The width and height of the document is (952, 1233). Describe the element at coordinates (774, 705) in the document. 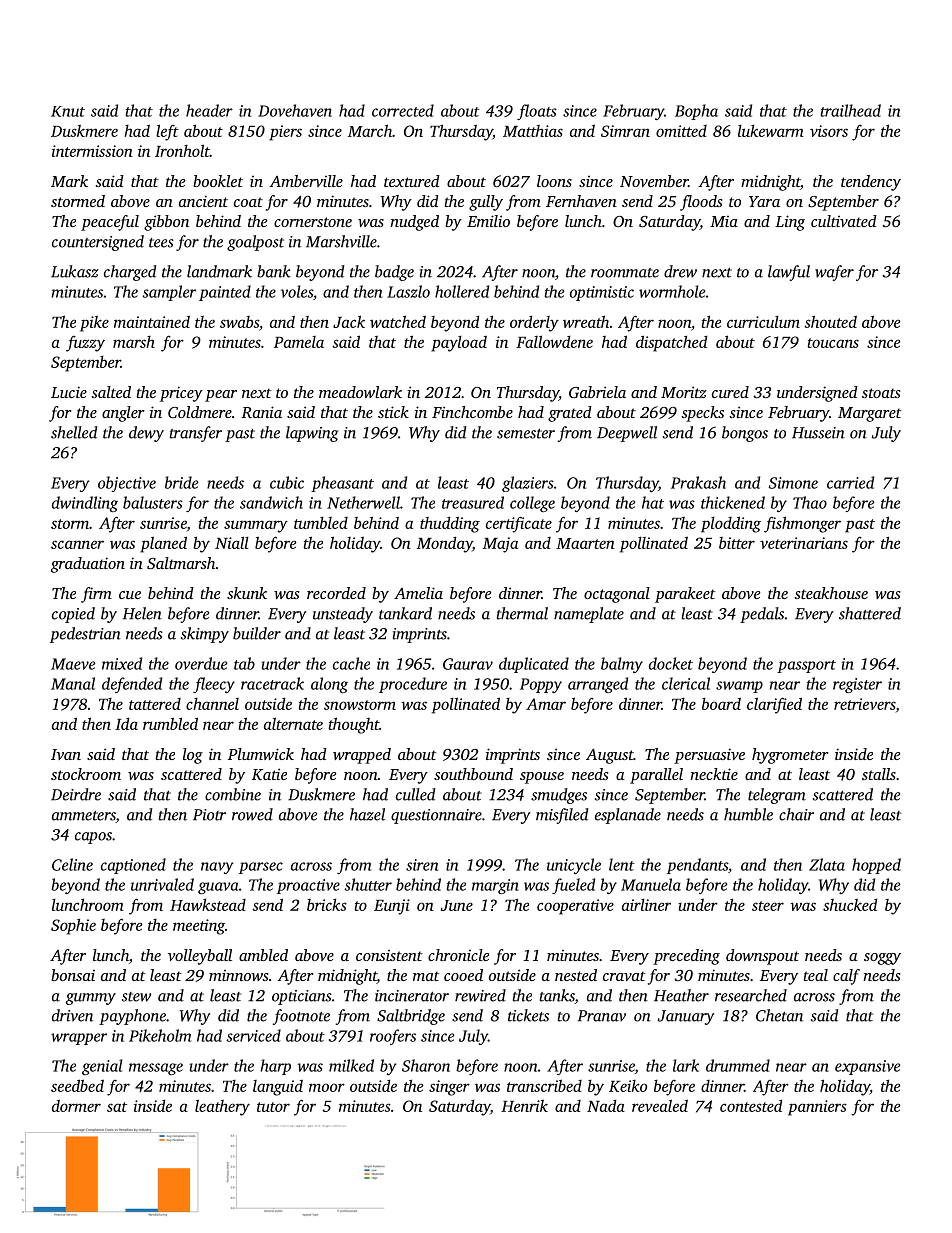

I see `clarified` at that location.
